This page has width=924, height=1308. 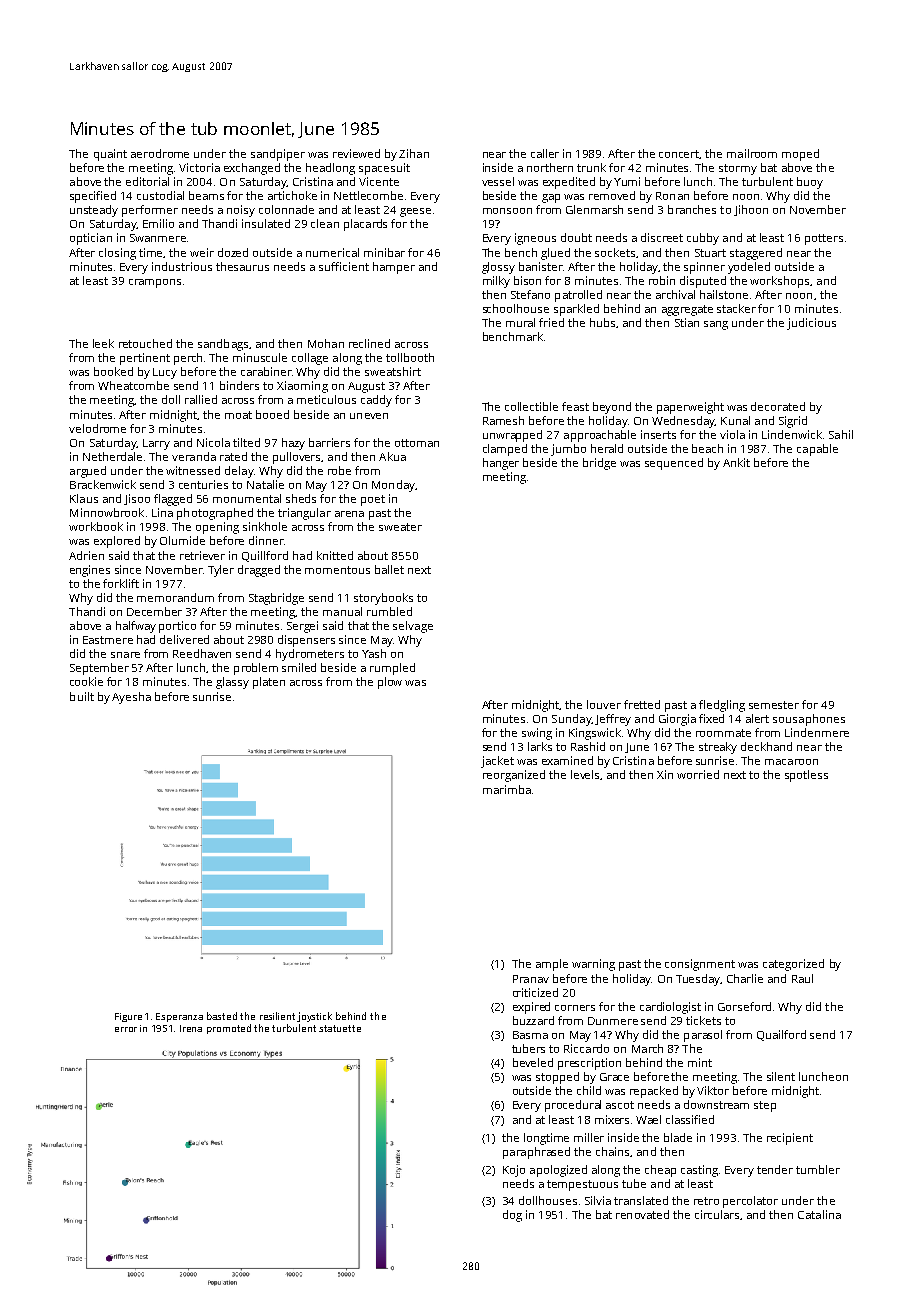 What do you see at coordinates (774, 705) in the page?
I see `semester` at bounding box center [774, 705].
